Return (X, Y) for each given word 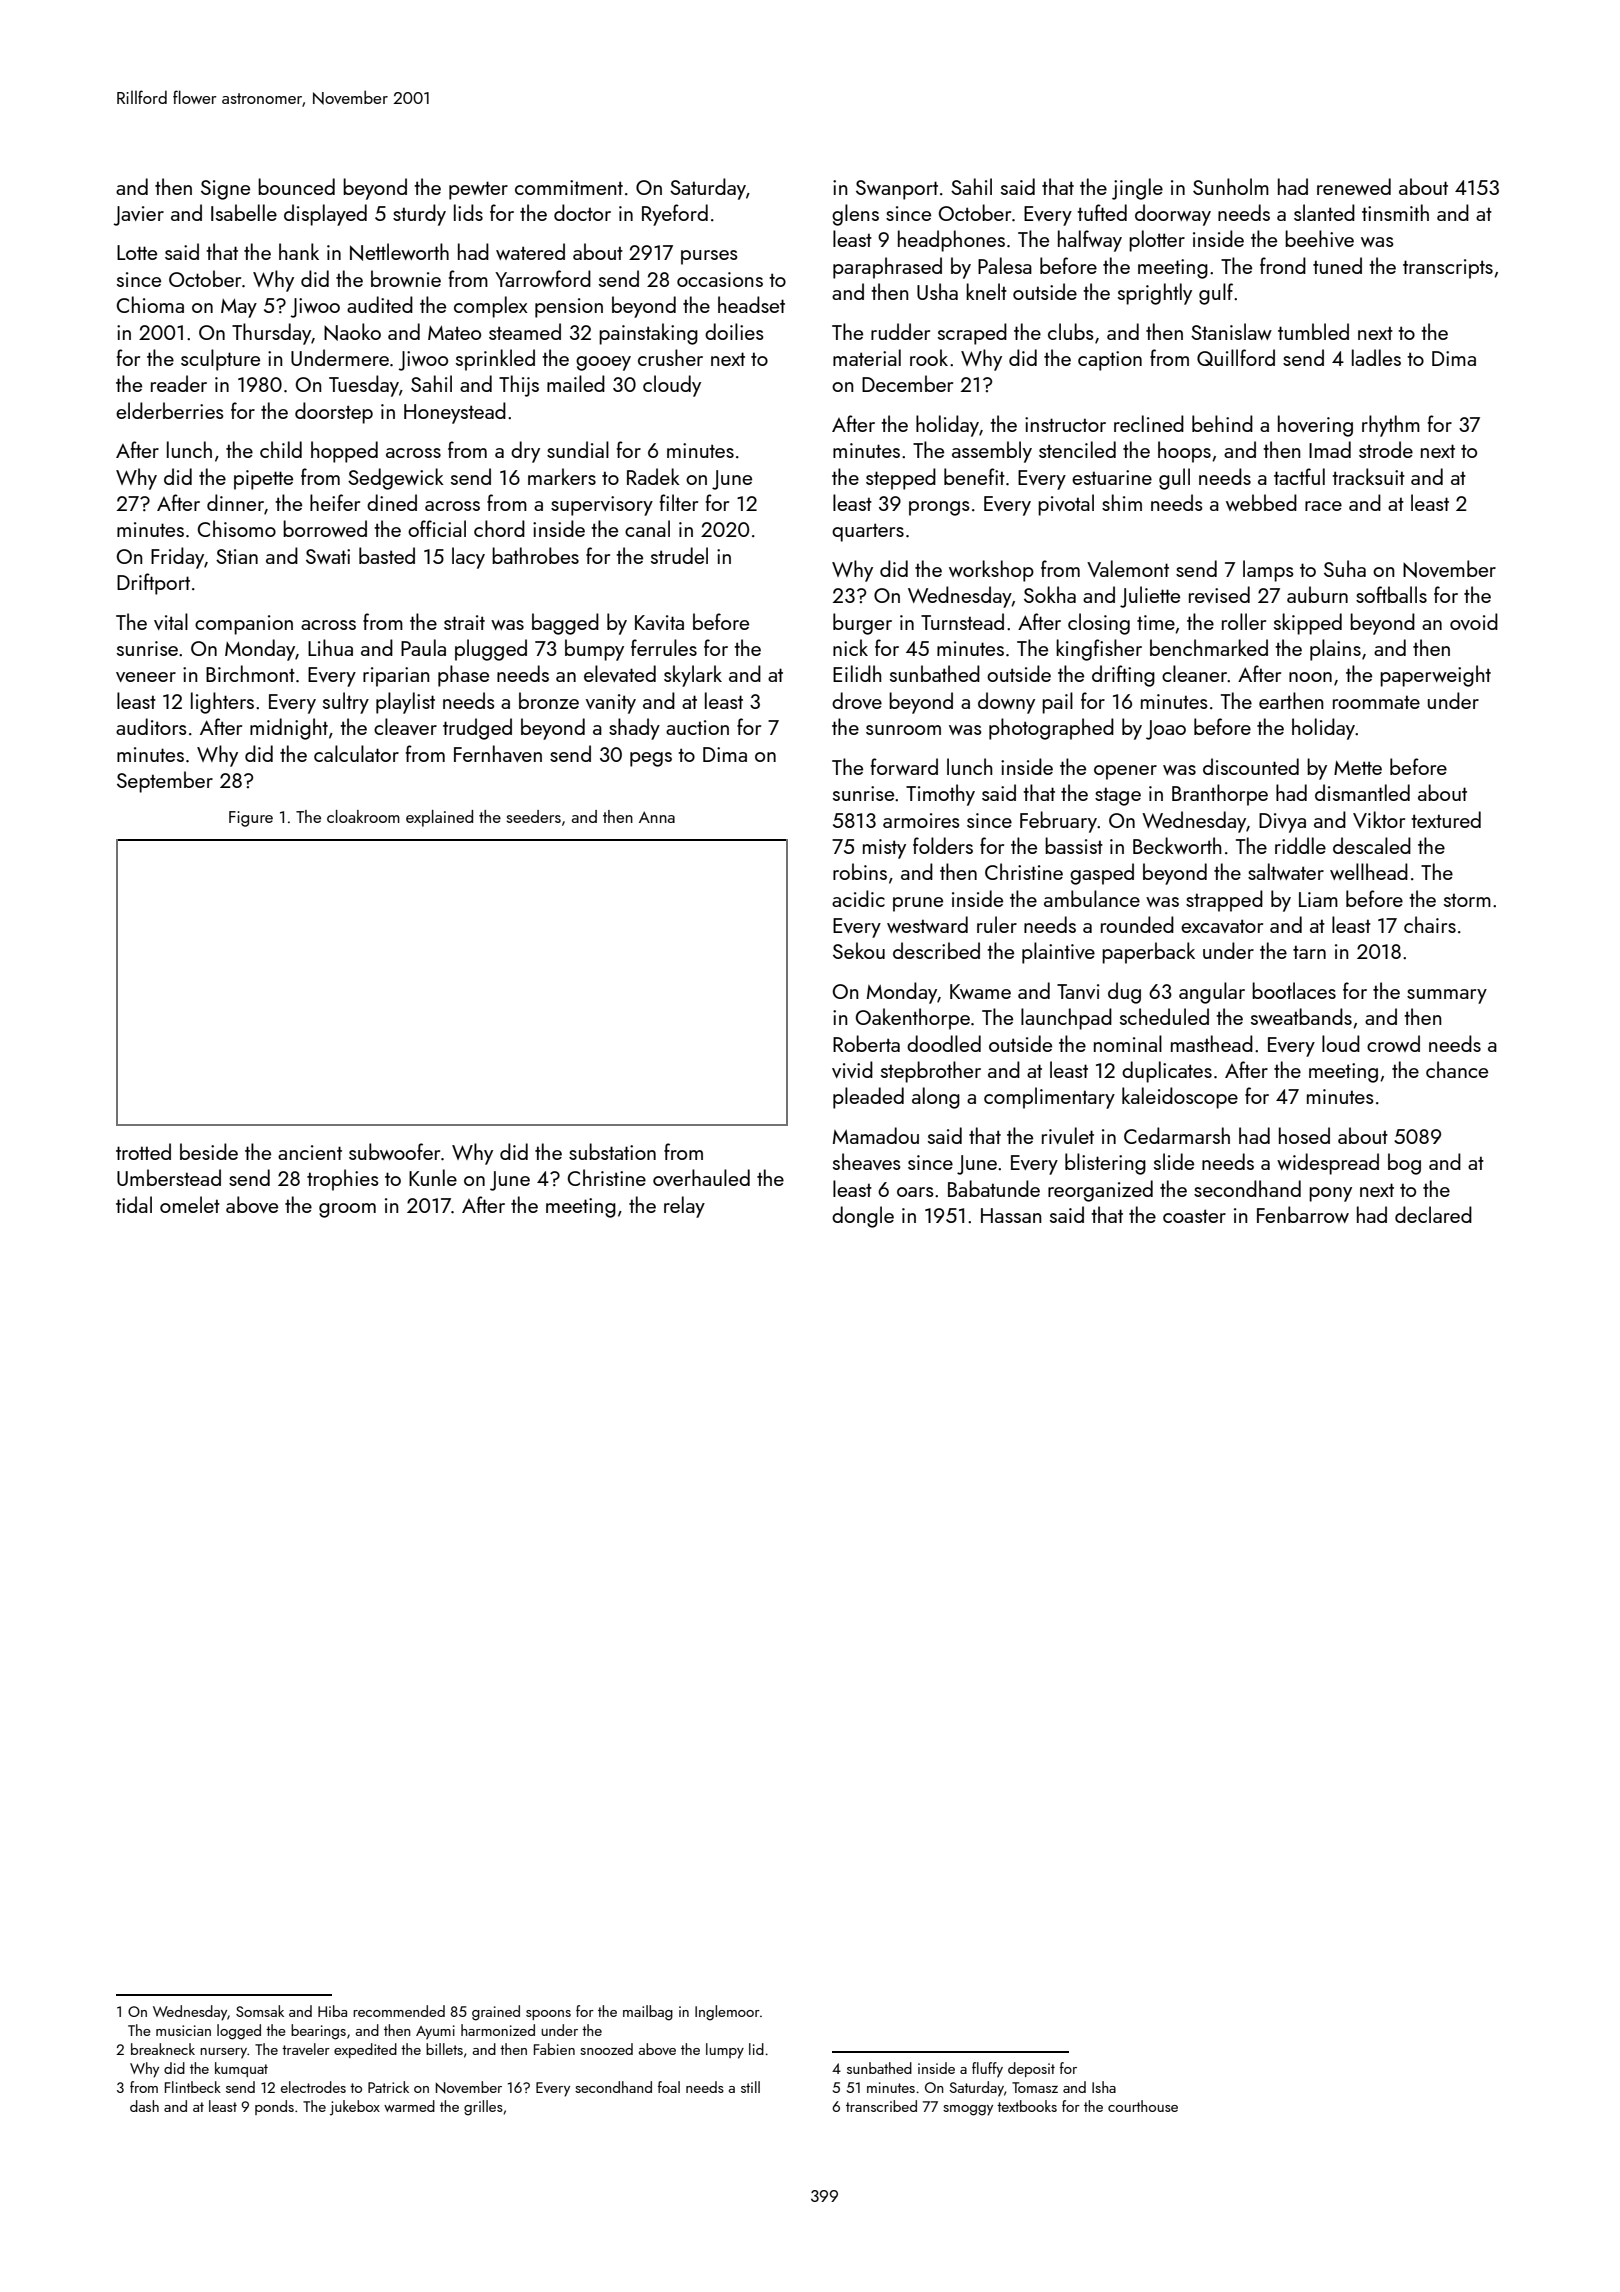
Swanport (897, 190)
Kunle (433, 1177)
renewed (1354, 186)
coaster (1194, 1216)
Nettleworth (399, 252)
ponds (274, 2107)
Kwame (980, 991)
